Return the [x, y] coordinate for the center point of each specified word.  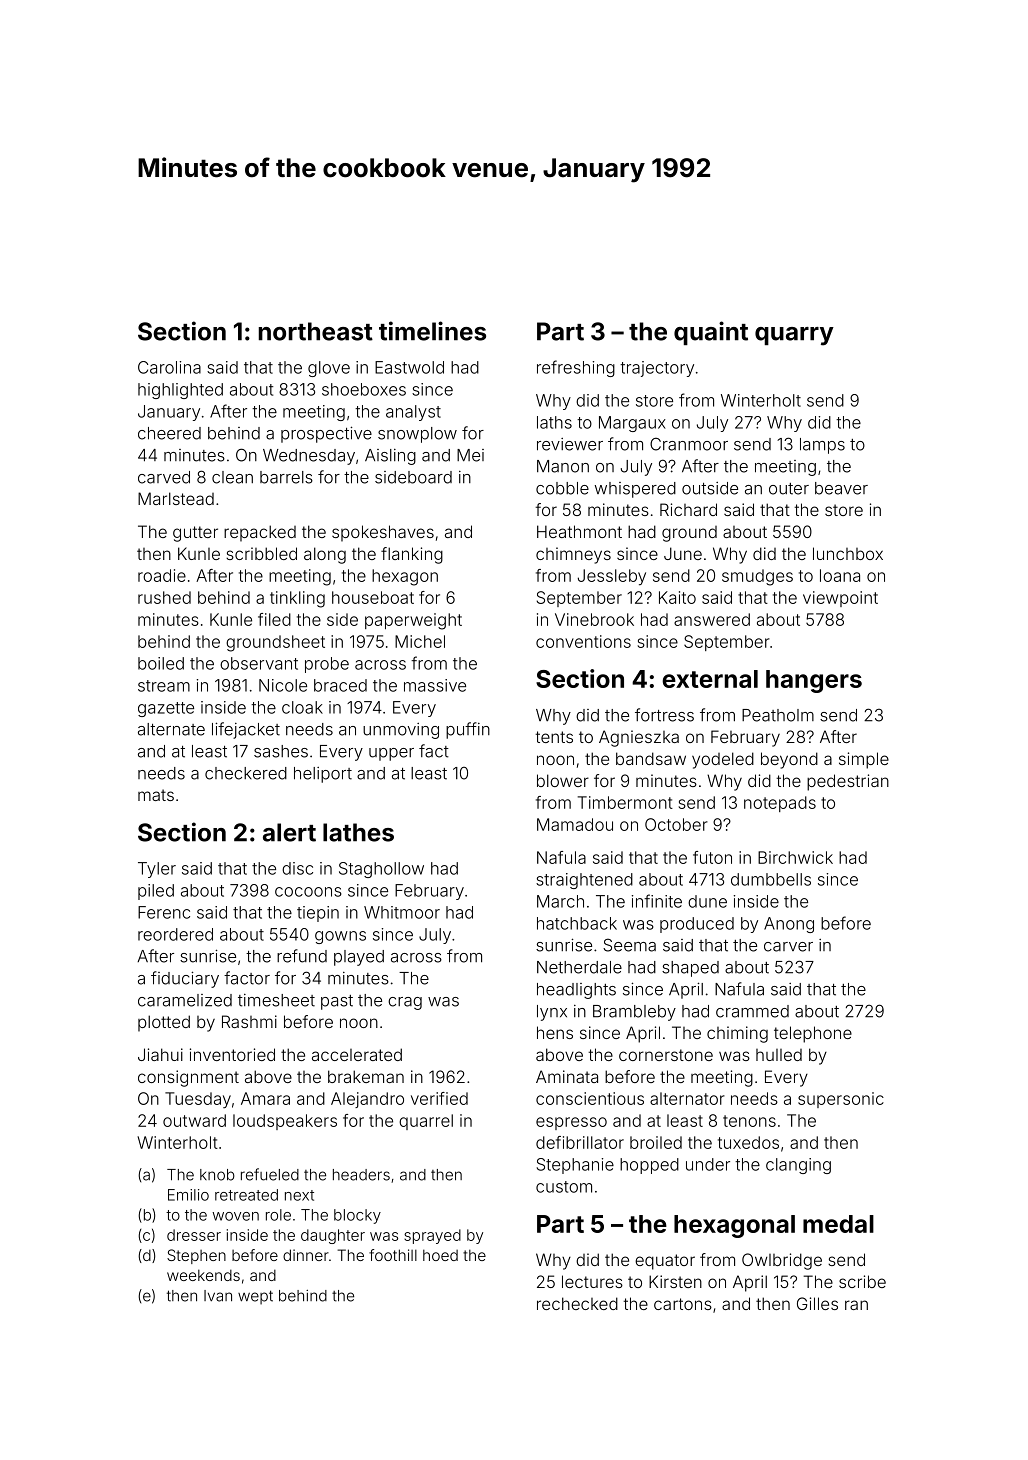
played [359, 958]
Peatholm [778, 715]
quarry [794, 336]
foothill [393, 1255]
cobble [562, 488]
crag [405, 1003]
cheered [169, 433]
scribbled [261, 553]
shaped [690, 969]
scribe [862, 1281]
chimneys [573, 555]
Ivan [218, 1296]
